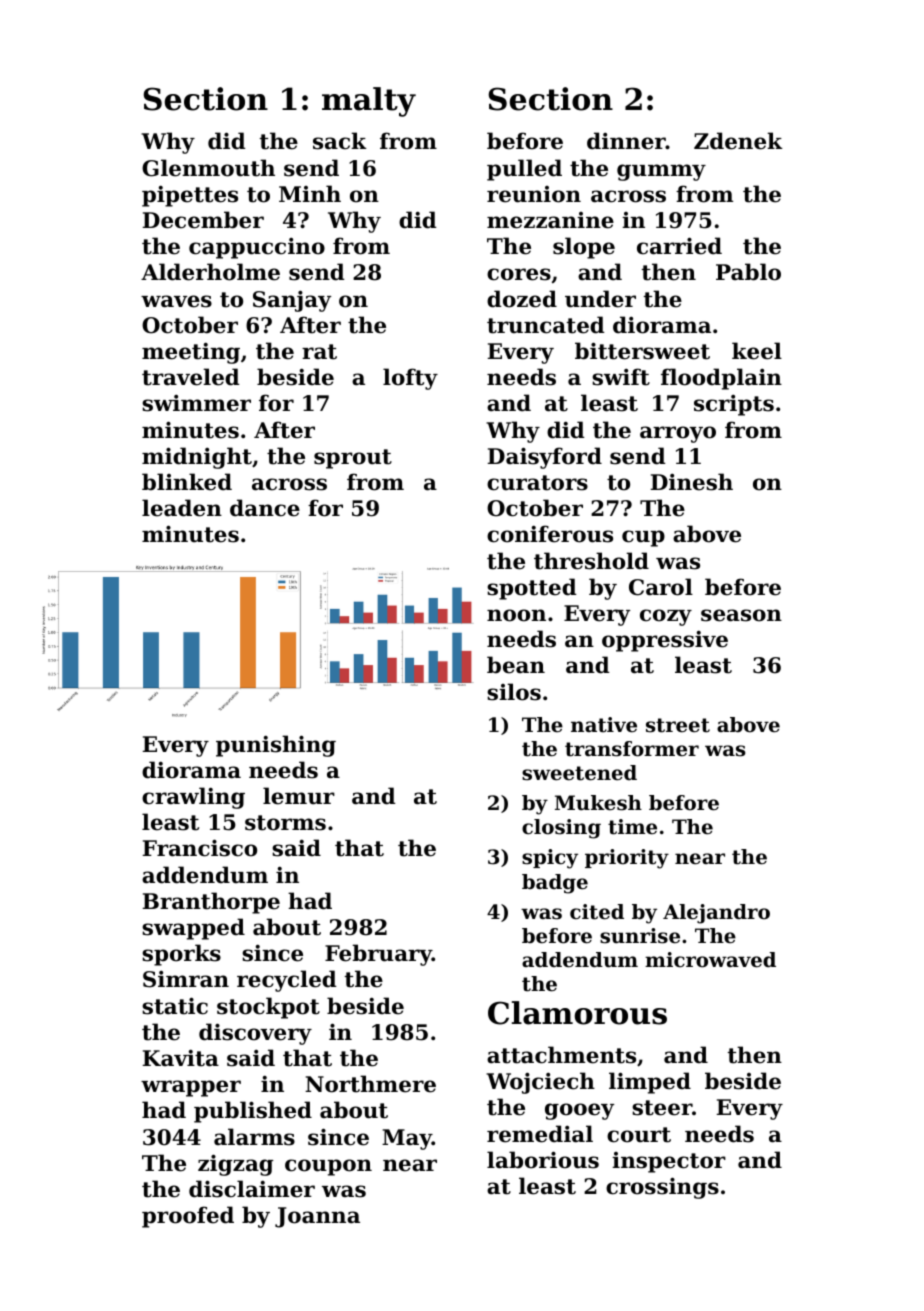 The image size is (924, 1311). Describe the element at coordinates (678, 434) in the image. I see `arroyo` at that location.
